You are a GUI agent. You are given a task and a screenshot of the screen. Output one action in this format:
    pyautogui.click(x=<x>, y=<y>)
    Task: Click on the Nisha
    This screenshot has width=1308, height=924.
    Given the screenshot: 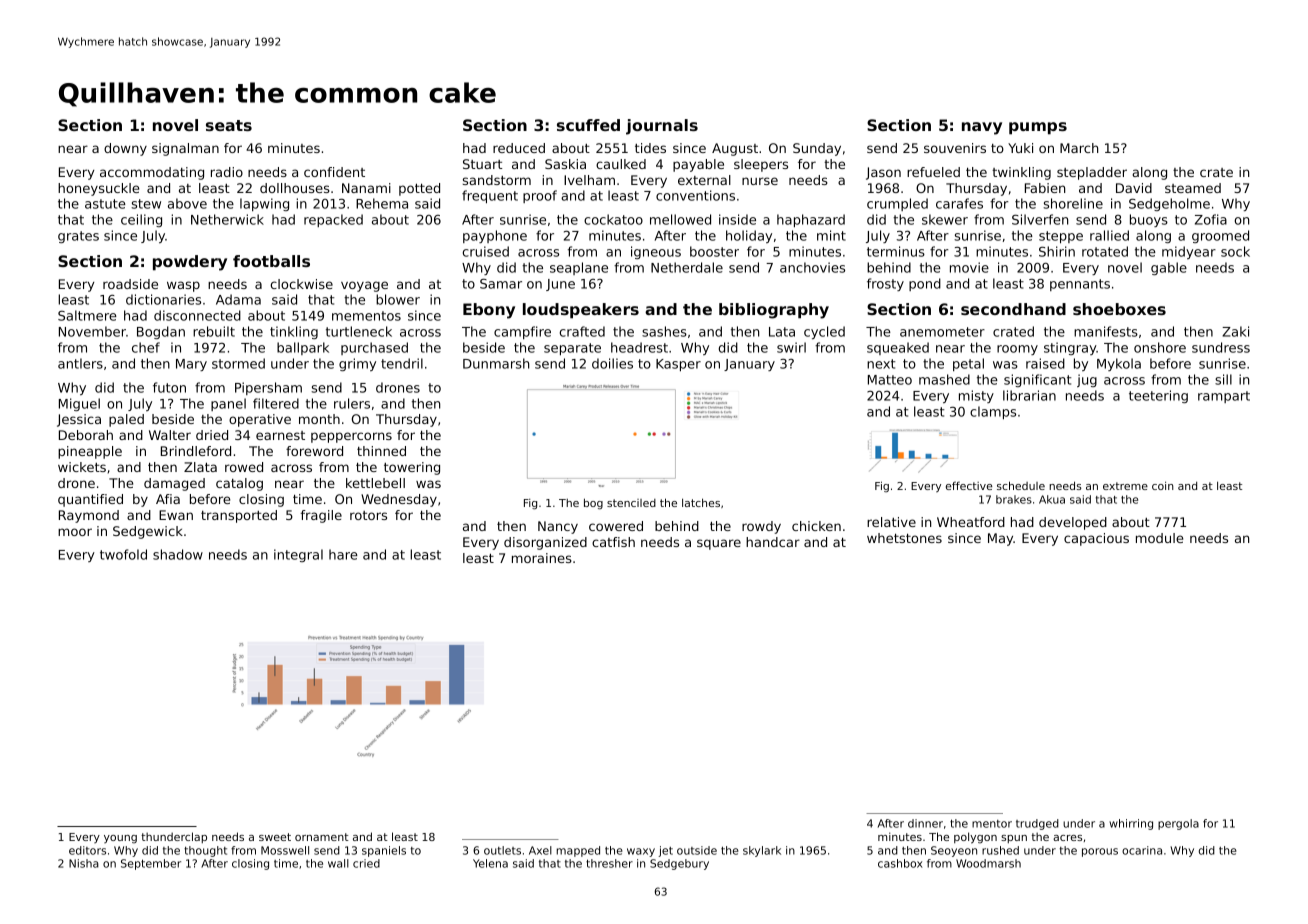 What is the action you would take?
    pyautogui.click(x=84, y=863)
